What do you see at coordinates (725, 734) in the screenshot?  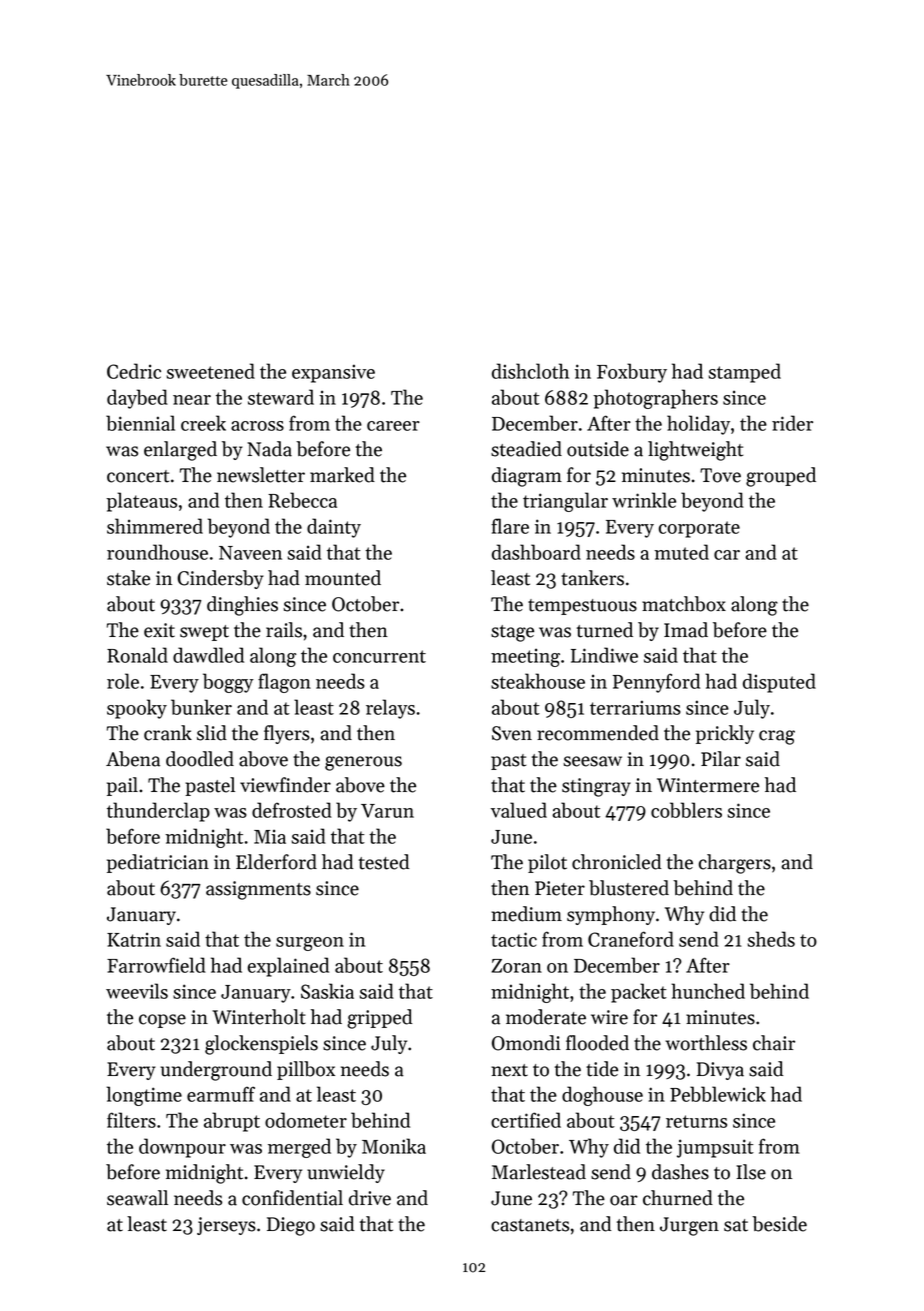 I see `prickly` at bounding box center [725, 734].
